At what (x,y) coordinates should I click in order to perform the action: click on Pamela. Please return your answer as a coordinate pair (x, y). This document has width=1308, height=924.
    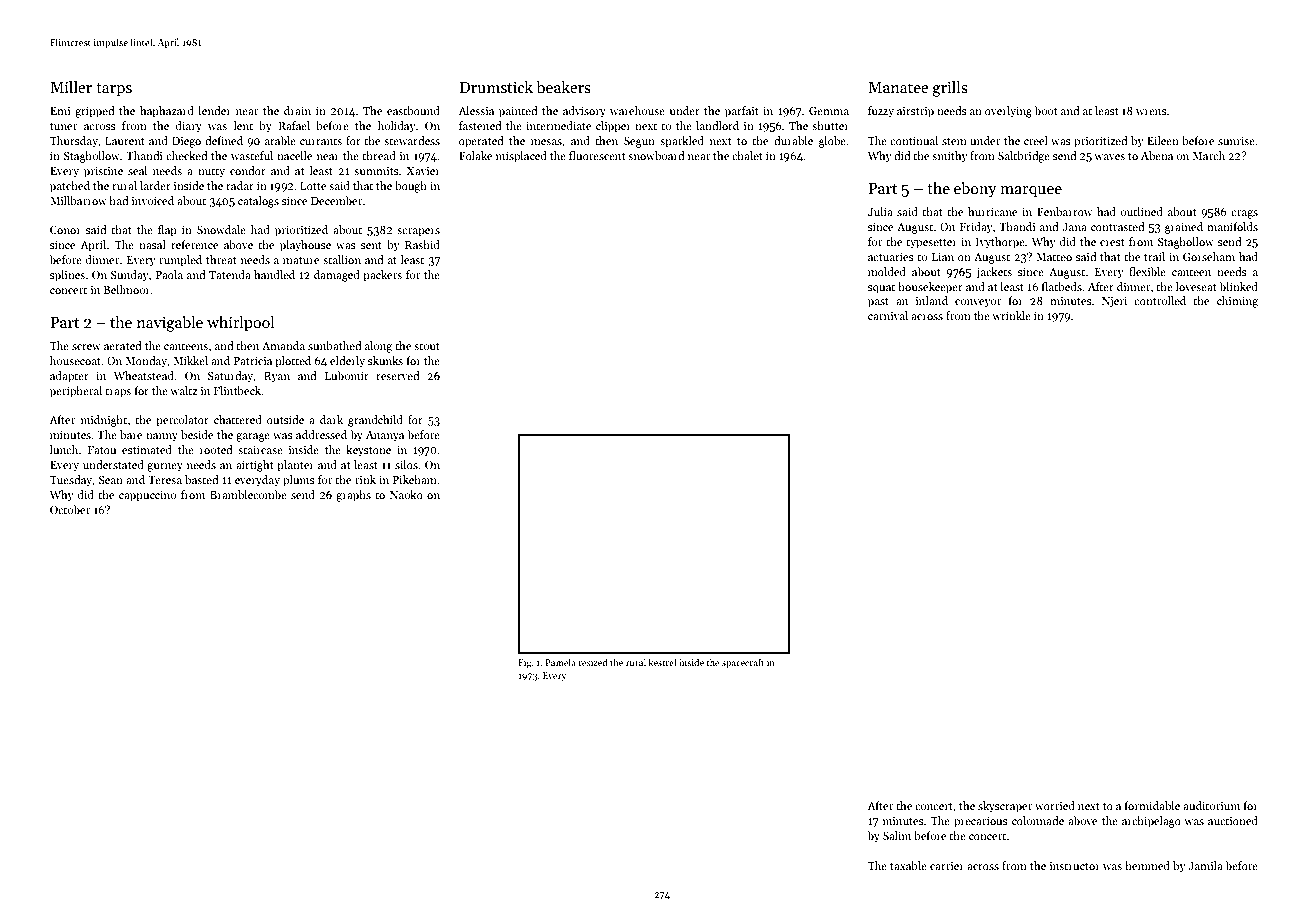
    Looking at the image, I should click on (560, 662).
